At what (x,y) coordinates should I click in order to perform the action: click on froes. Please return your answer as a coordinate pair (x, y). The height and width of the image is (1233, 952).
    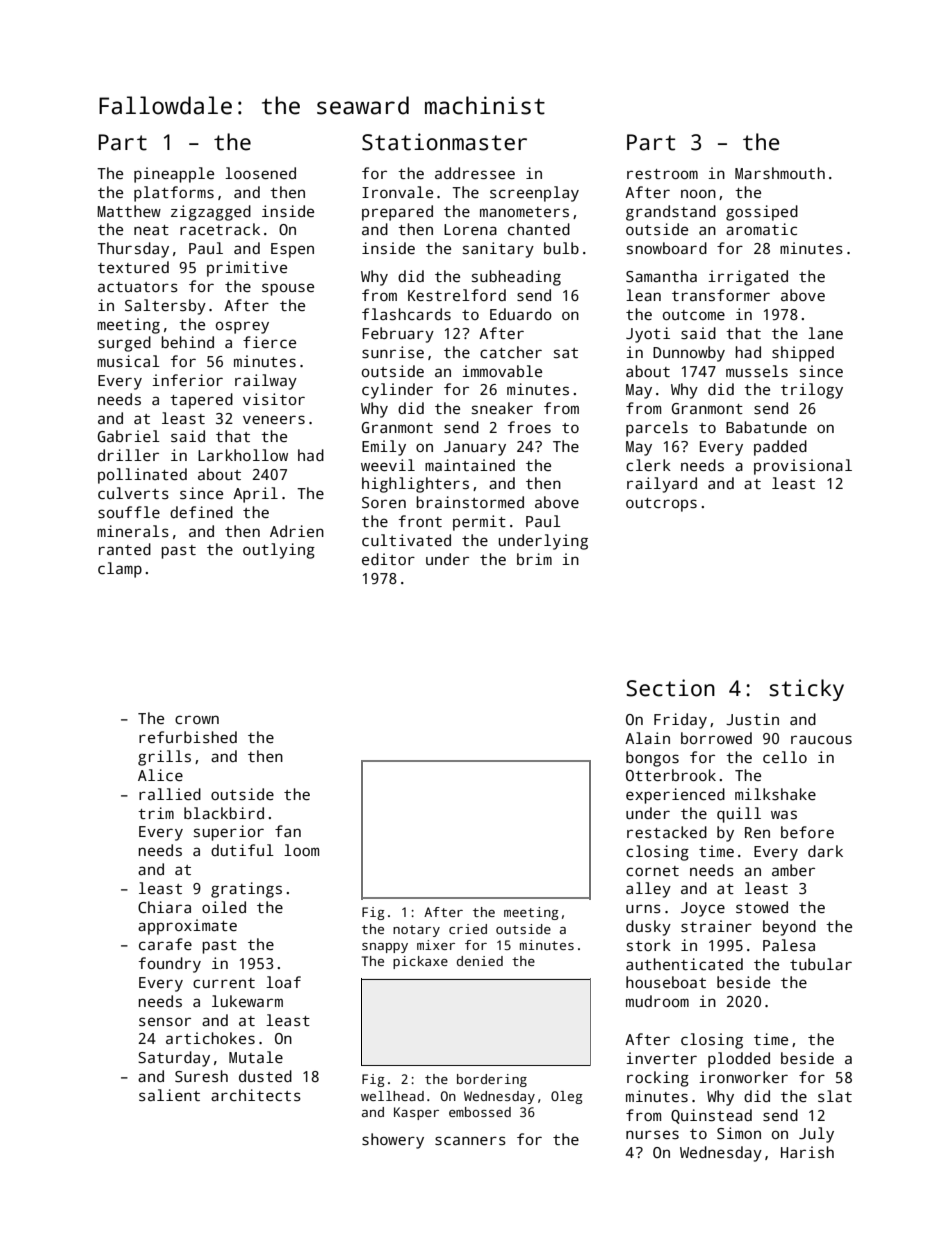
    Looking at the image, I should click on (529, 427).
